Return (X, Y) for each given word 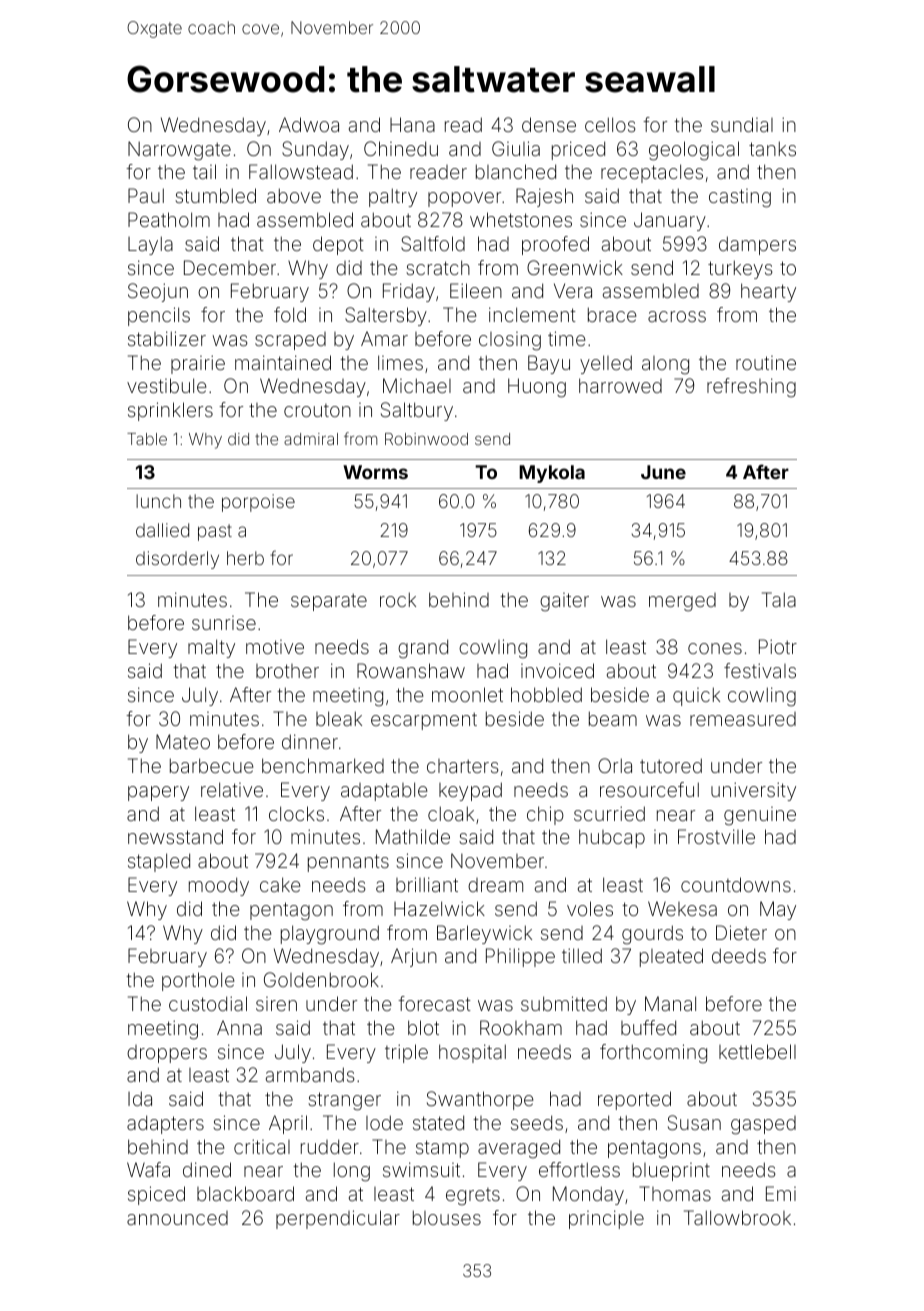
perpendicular (338, 1219)
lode (384, 1122)
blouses (447, 1217)
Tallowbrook (737, 1217)
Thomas (675, 1193)
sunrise (224, 623)
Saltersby (386, 316)
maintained (283, 362)
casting (740, 198)
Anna (239, 1027)
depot (338, 245)
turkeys (740, 269)
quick (696, 696)
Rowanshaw (411, 670)
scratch (438, 267)
